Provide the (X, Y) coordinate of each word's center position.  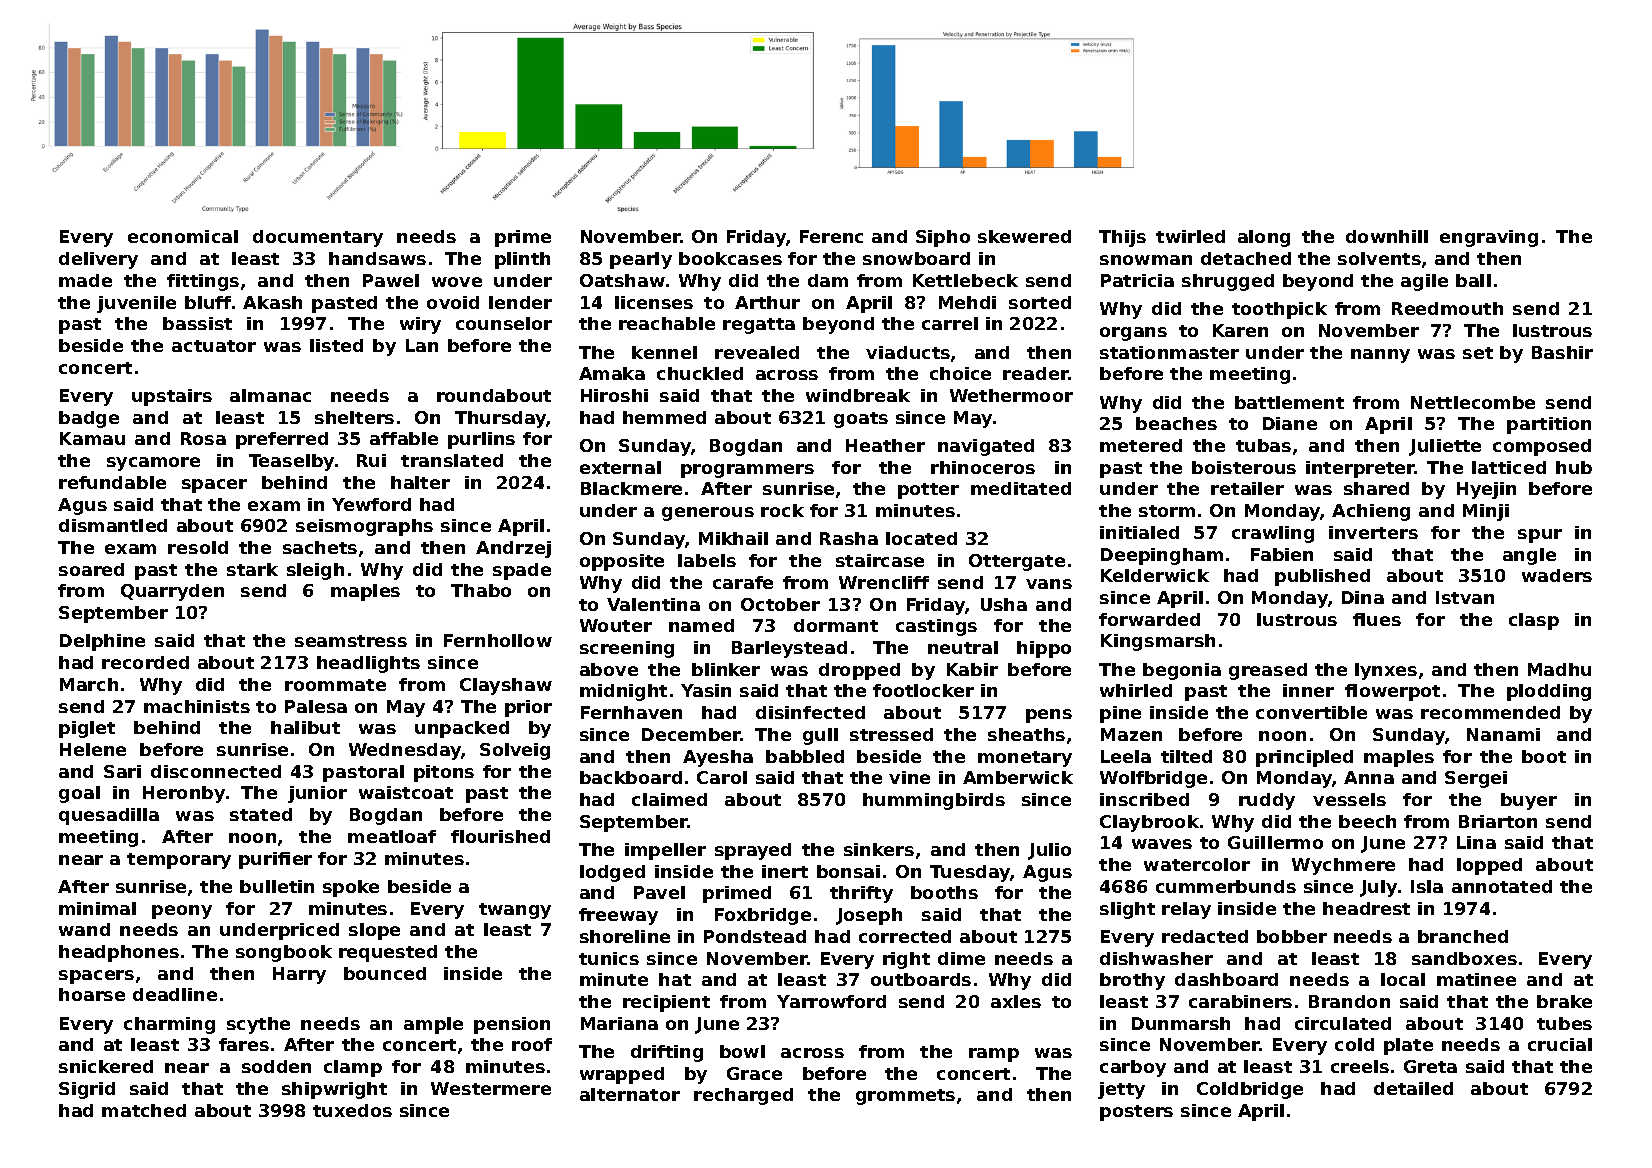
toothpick (1279, 310)
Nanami (1503, 734)
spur (1540, 536)
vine (909, 777)
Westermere (491, 1088)
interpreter (1360, 469)
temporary (179, 861)
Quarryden (172, 592)
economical (183, 236)
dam (828, 280)
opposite (622, 562)
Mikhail (733, 538)
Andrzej (513, 549)
